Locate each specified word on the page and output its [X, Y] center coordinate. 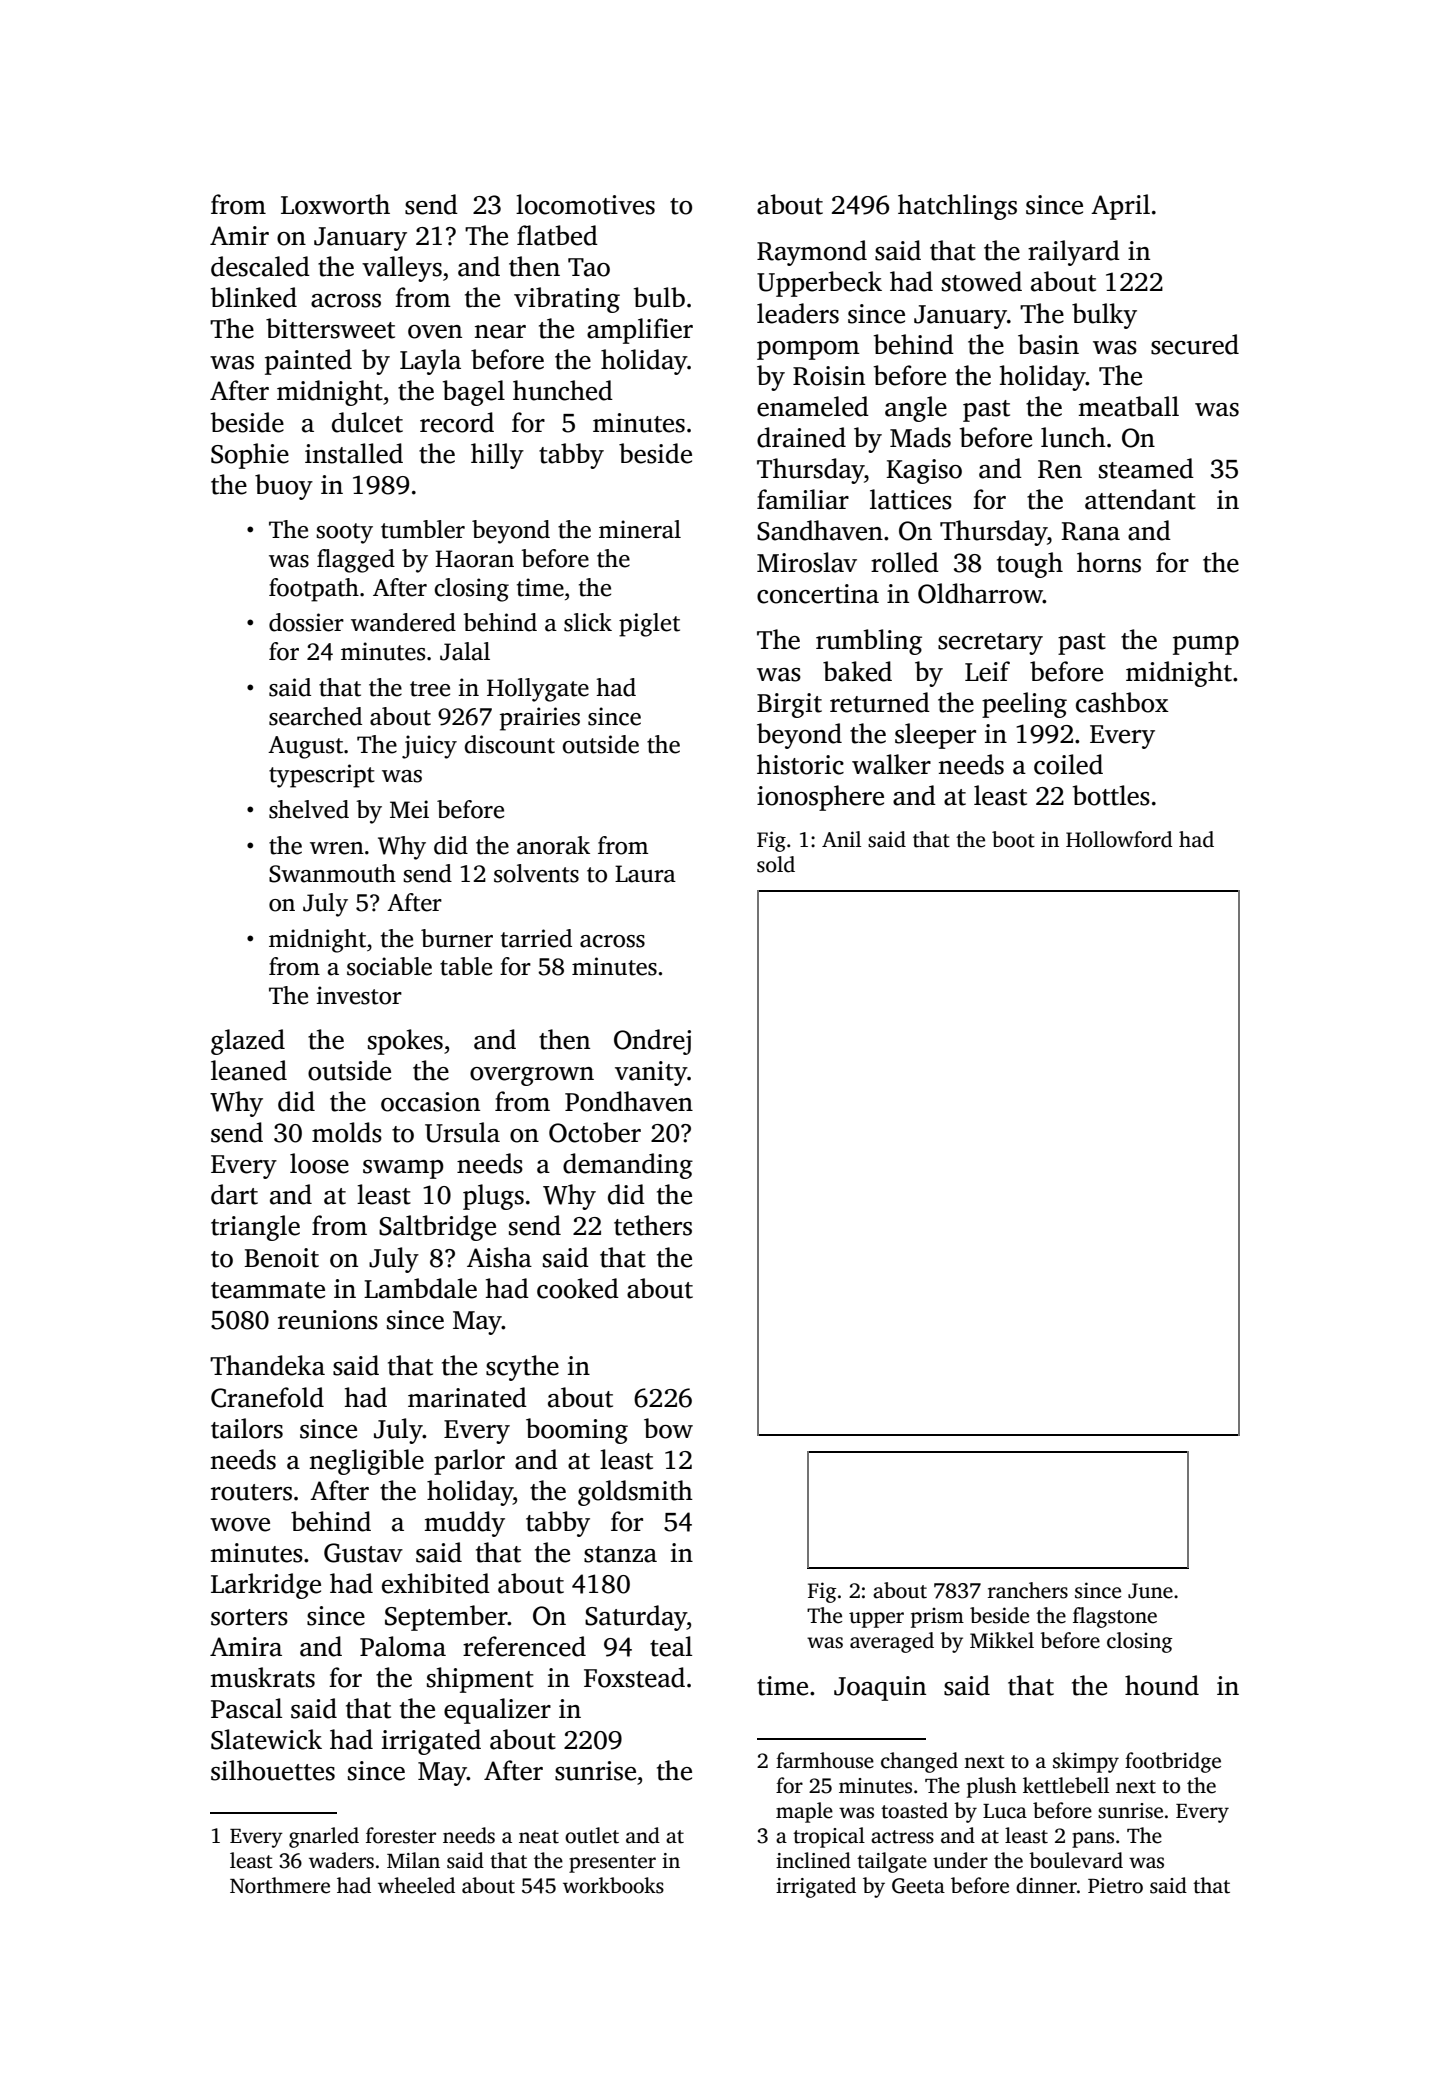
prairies [540, 719]
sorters [249, 1617]
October [595, 1132]
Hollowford [1119, 839]
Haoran [474, 559]
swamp [403, 1169]
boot [1013, 839]
